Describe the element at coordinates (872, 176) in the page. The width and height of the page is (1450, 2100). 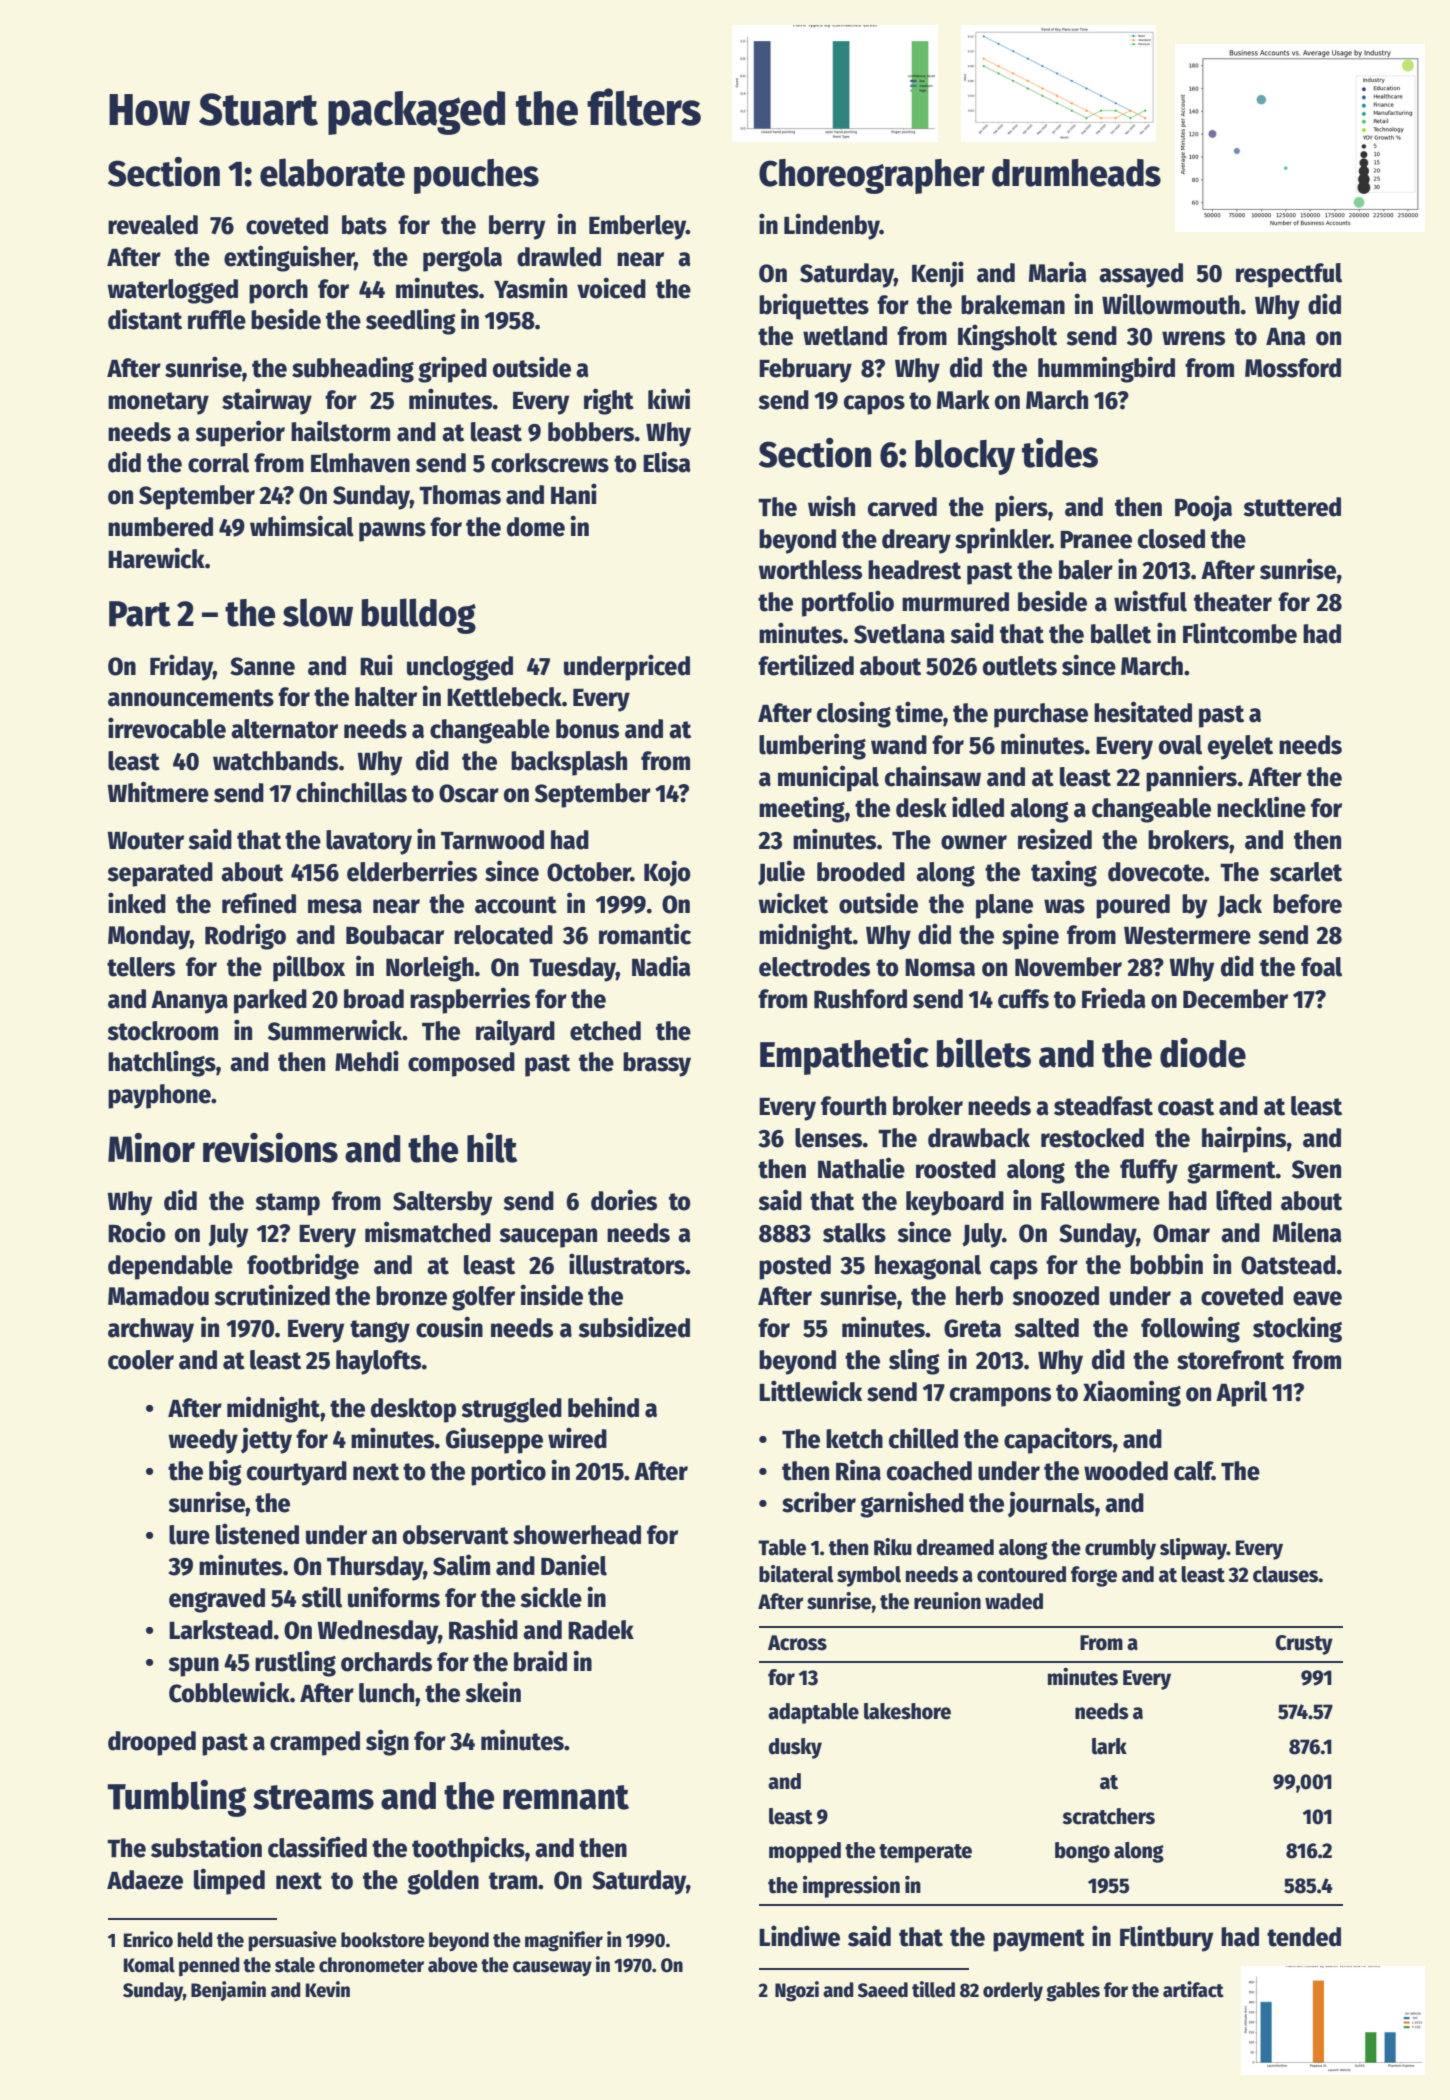
I see `Choreographer` at that location.
